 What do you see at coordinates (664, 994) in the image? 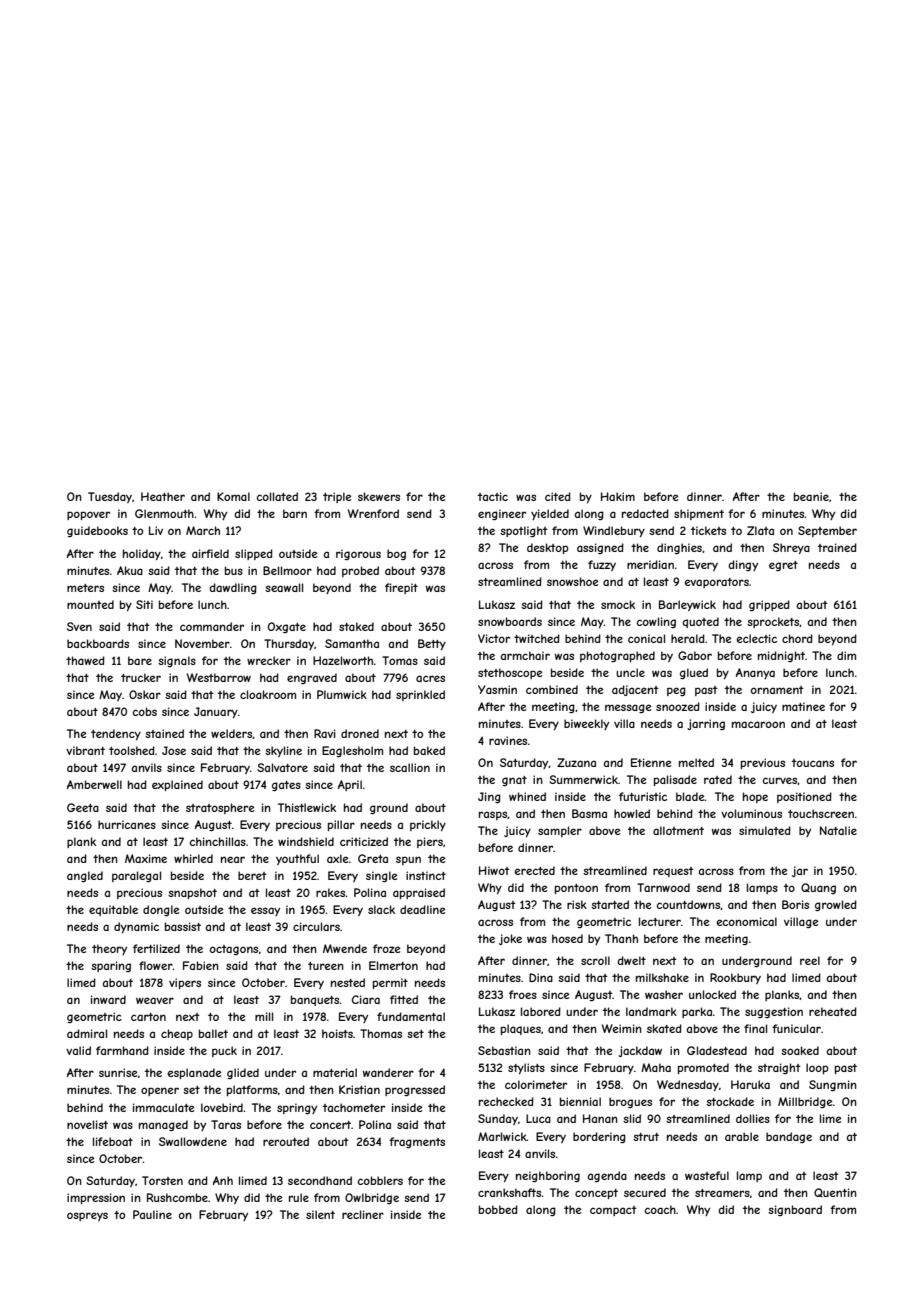
I see `washer` at bounding box center [664, 994].
